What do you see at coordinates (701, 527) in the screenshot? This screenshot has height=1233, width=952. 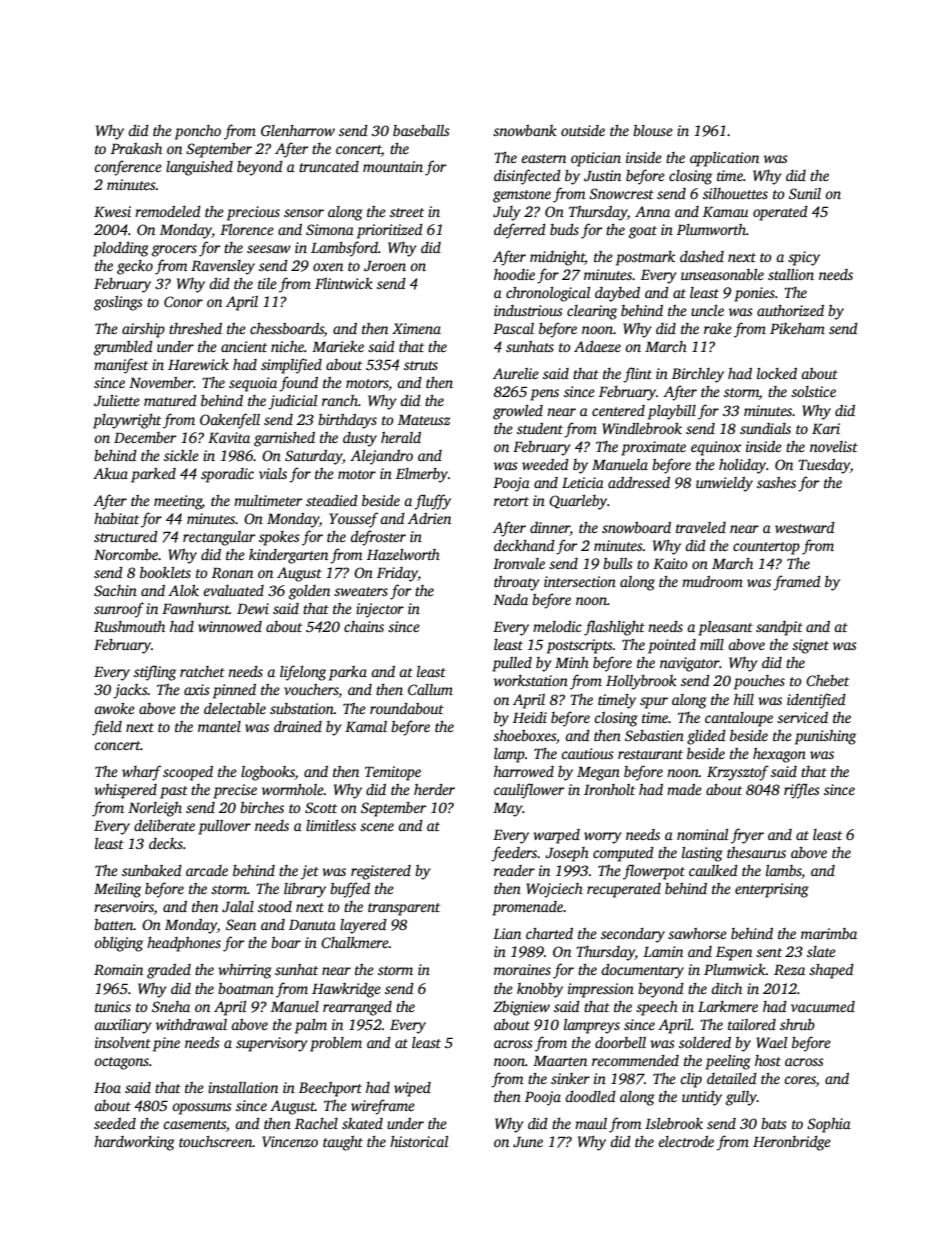 I see `traveled` at bounding box center [701, 527].
